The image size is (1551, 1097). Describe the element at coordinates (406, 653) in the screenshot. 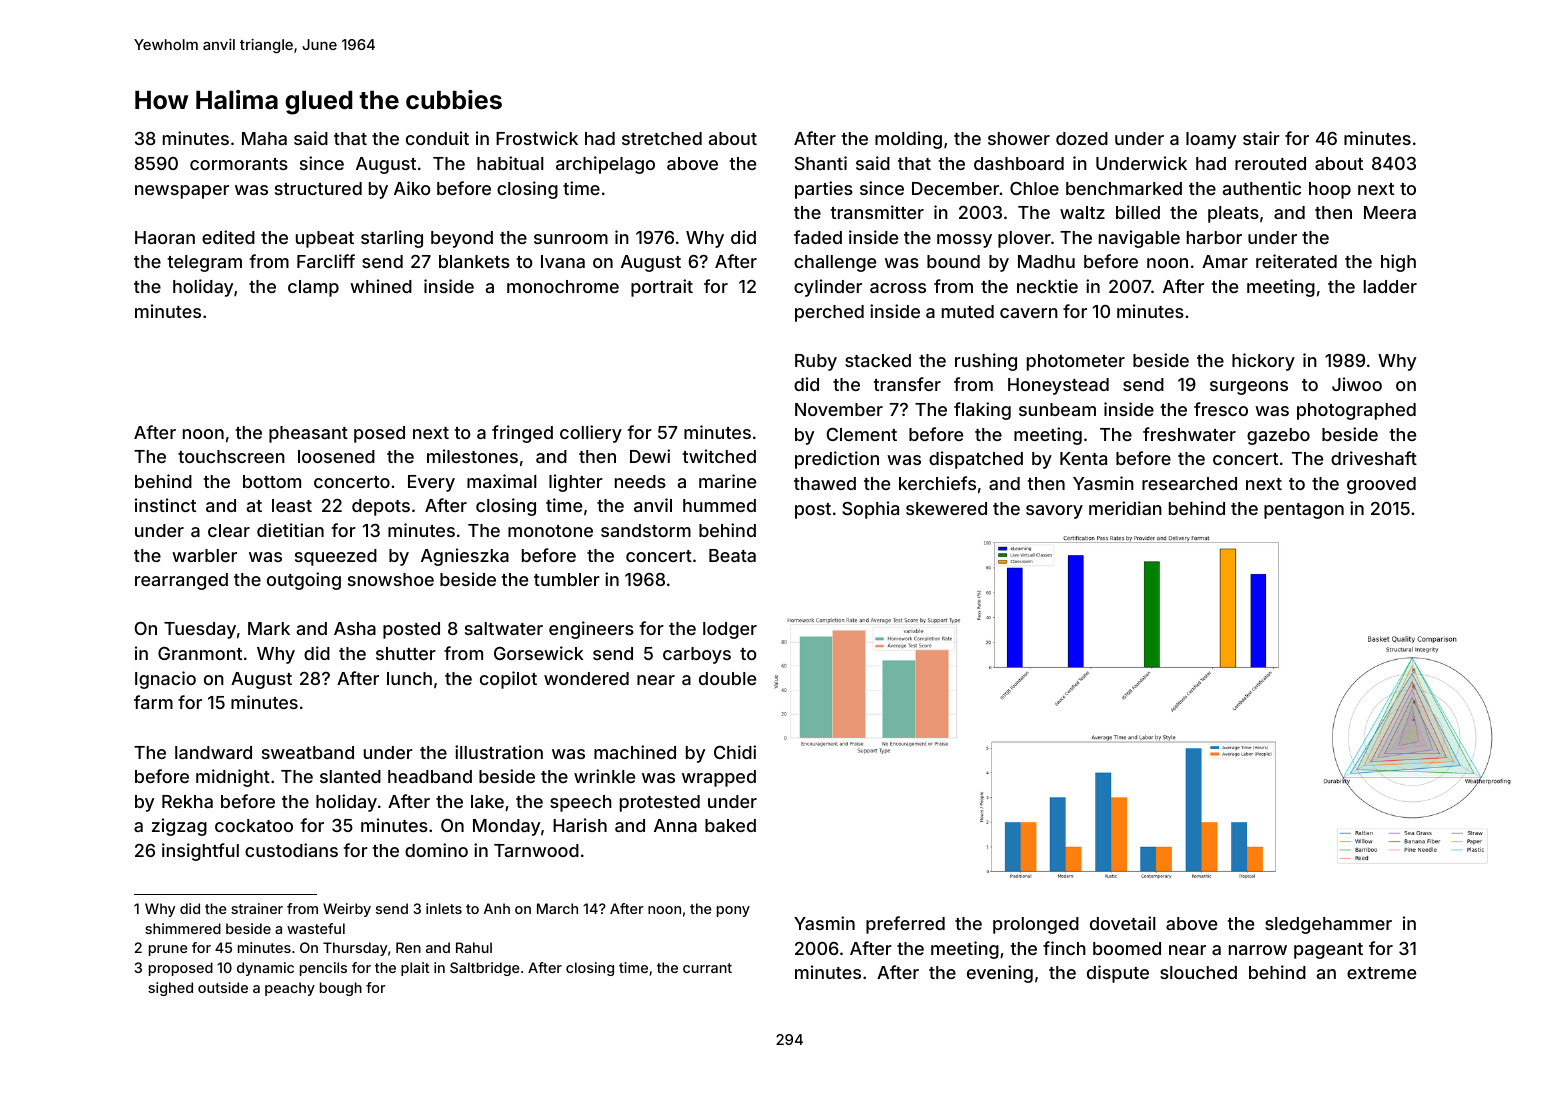

I see `shutter` at that location.
